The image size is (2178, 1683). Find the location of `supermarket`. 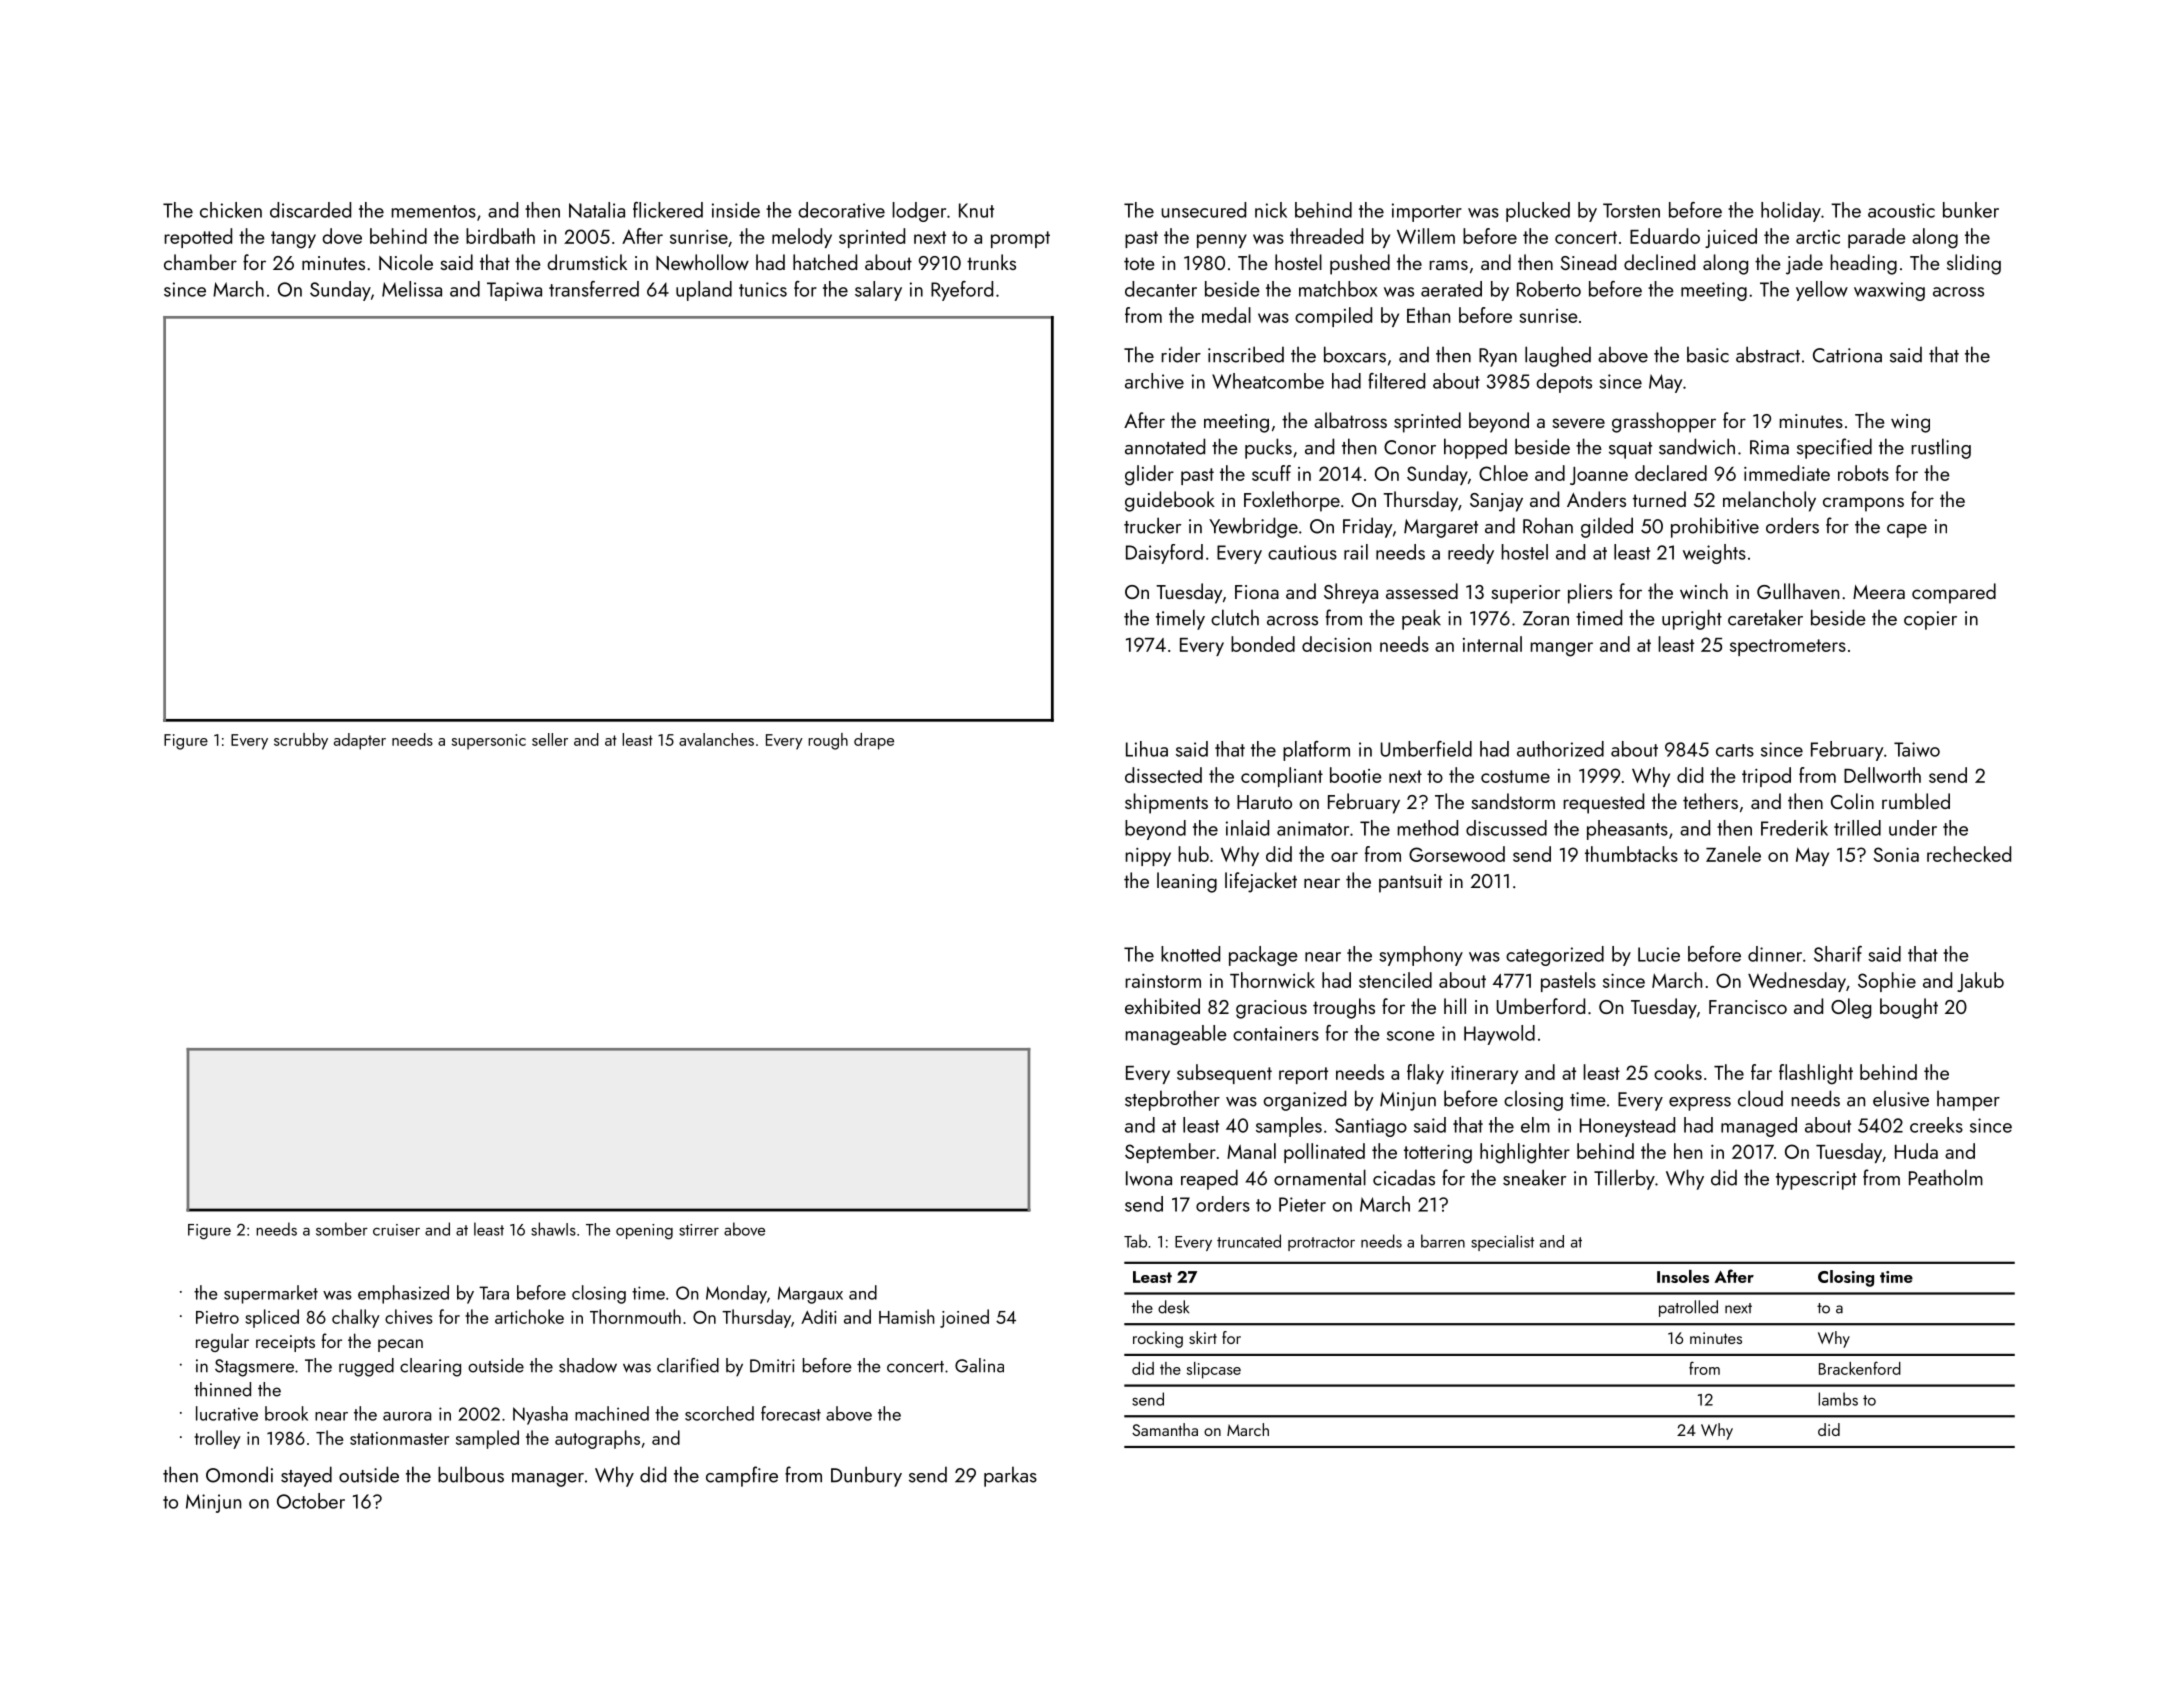

supermarket is located at coordinates (271, 1294).
